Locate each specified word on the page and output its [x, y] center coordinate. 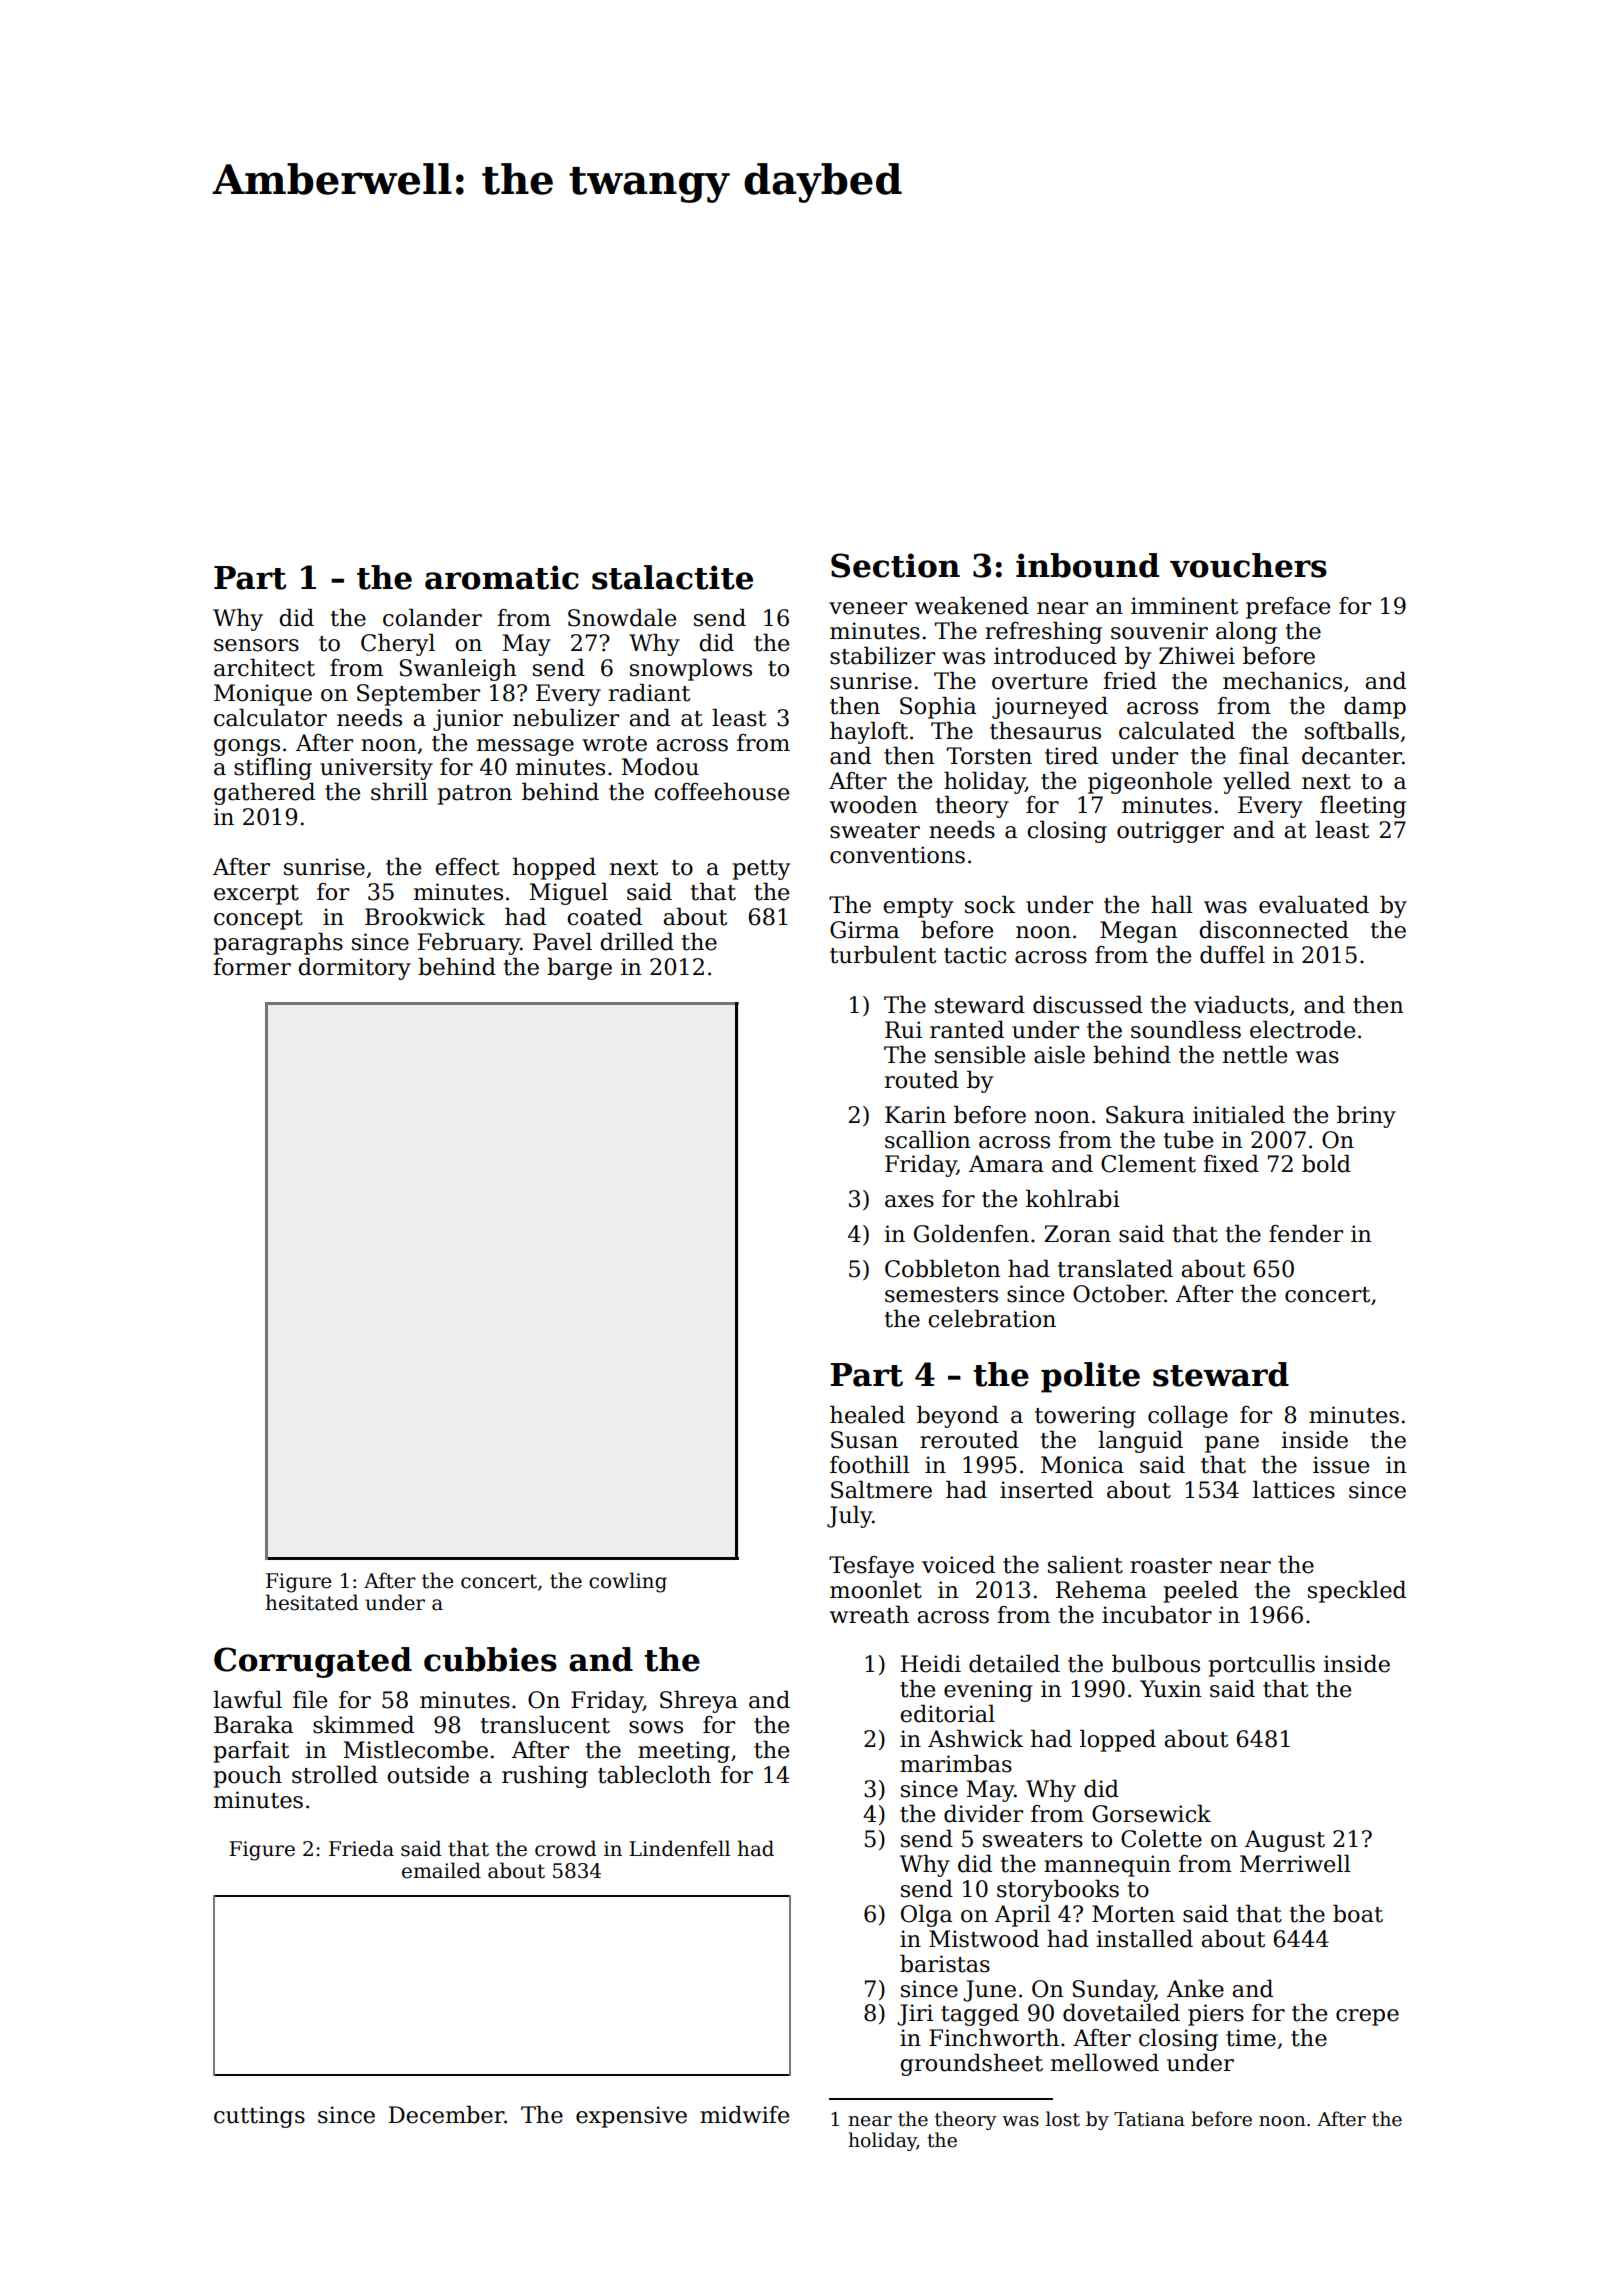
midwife [744, 2115]
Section [895, 565]
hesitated [312, 1602]
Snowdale [622, 618]
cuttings [259, 2117]
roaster [1171, 1566]
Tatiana [1149, 2119]
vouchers [1248, 565]
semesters [941, 1295]
